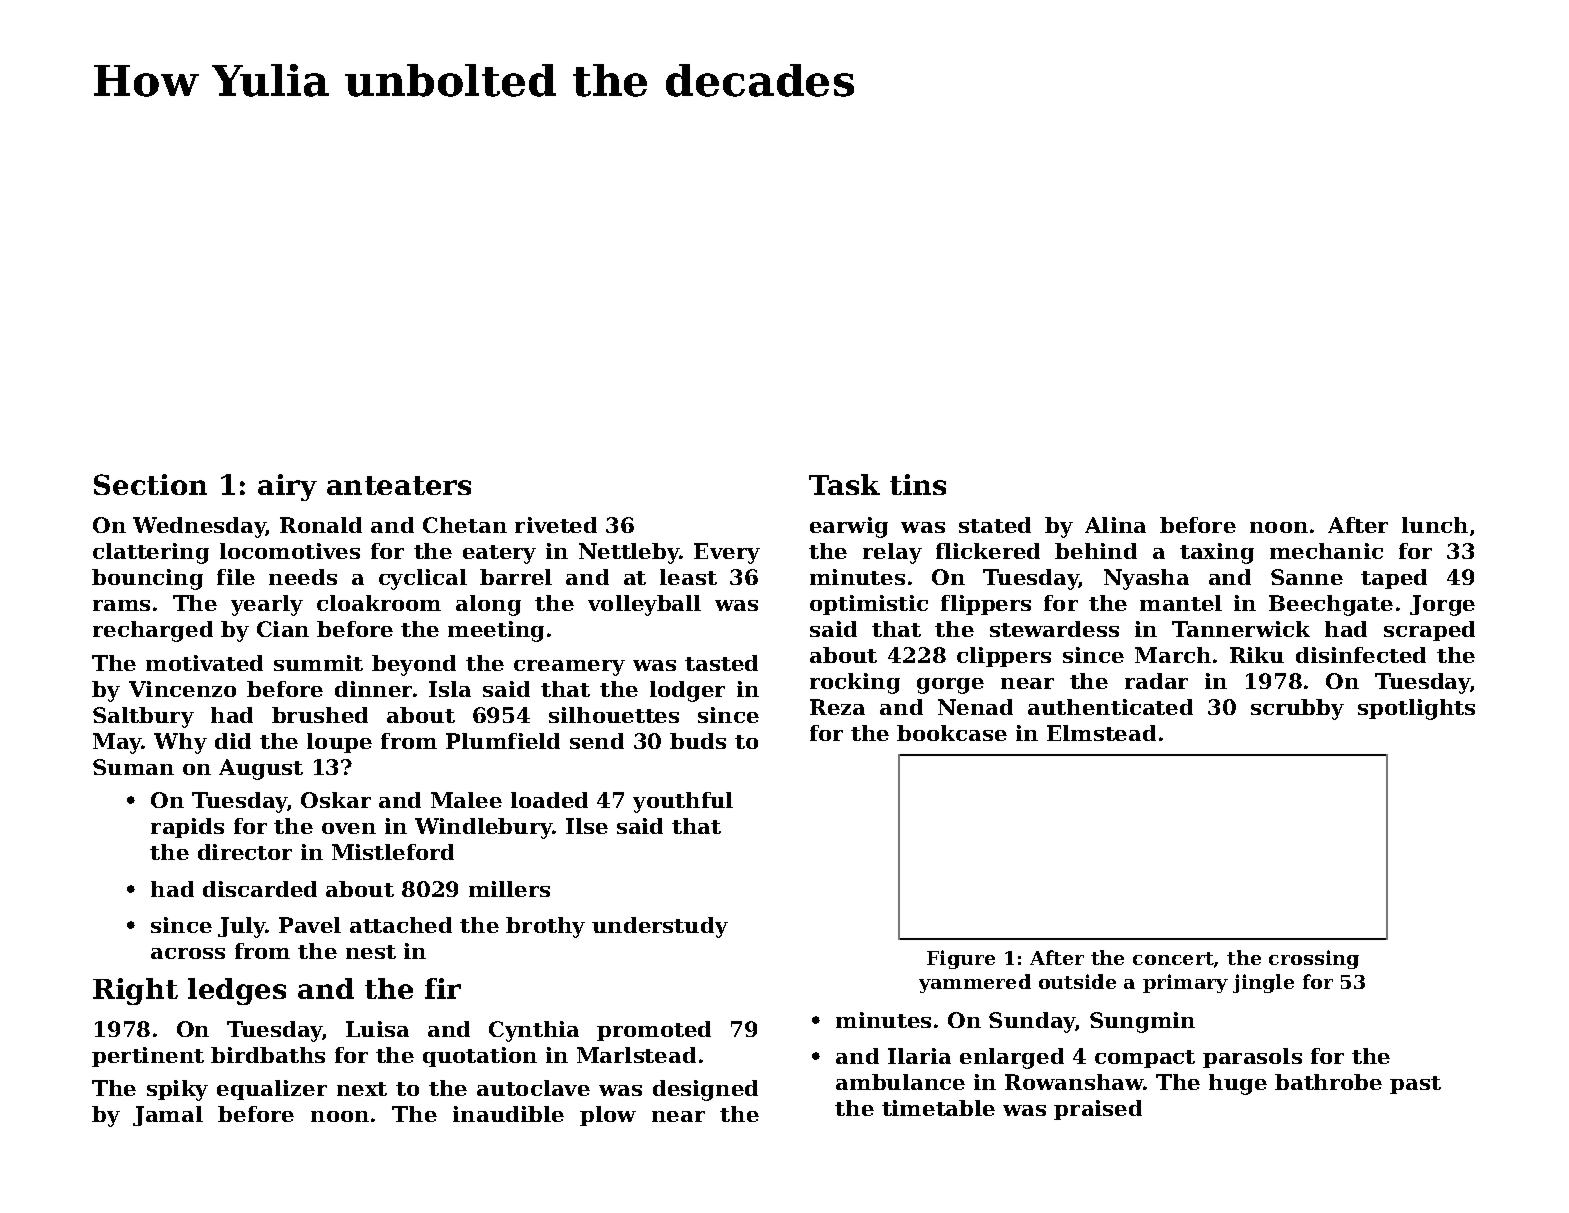 This screenshot has height=1213, width=1569. What do you see at coordinates (399, 485) in the screenshot?
I see `anteaters` at bounding box center [399, 485].
